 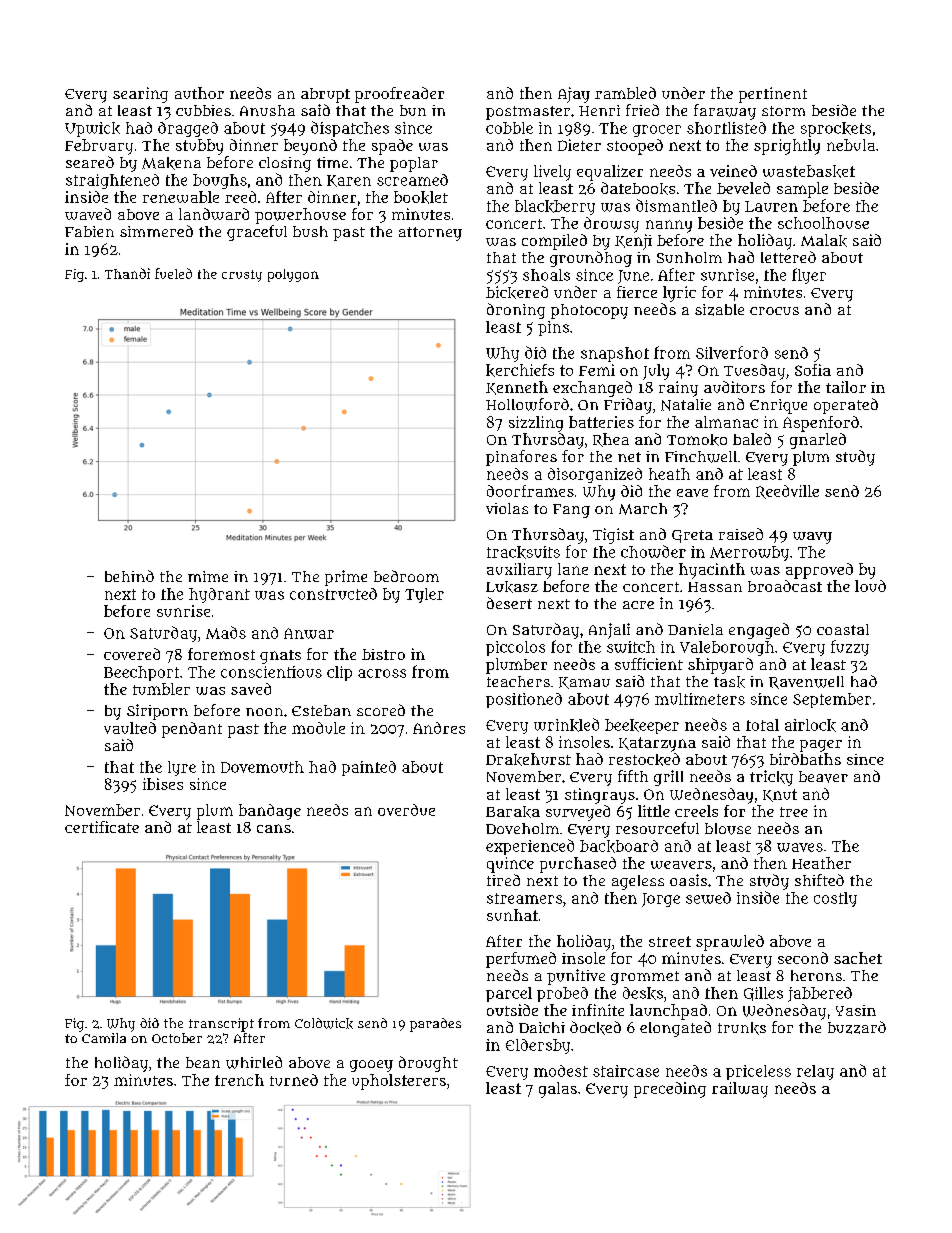 What do you see at coordinates (725, 112) in the image?
I see `faraway` at bounding box center [725, 112].
